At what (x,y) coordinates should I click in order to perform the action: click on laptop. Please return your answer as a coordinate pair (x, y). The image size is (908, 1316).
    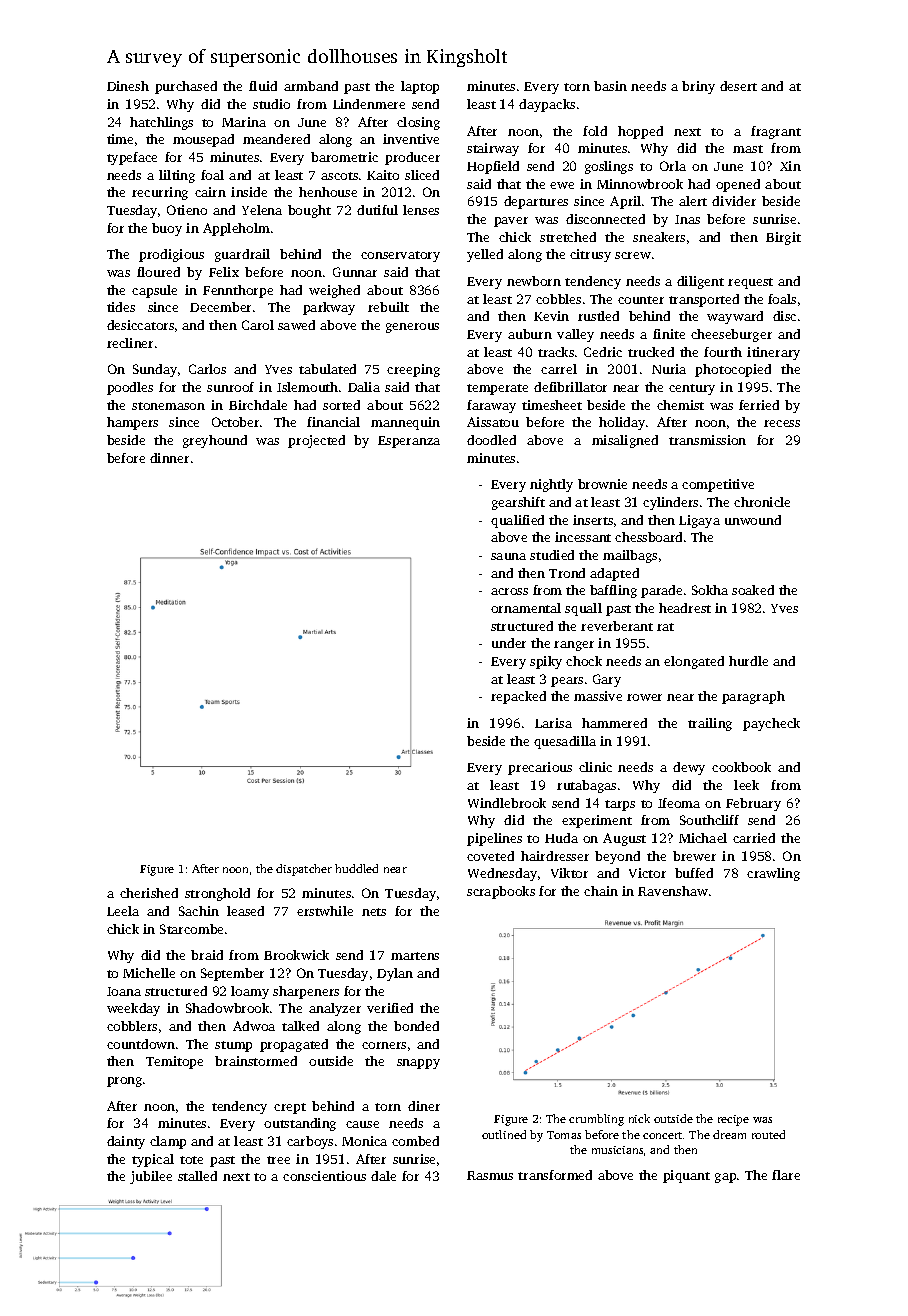
    Looking at the image, I should click on (420, 87).
